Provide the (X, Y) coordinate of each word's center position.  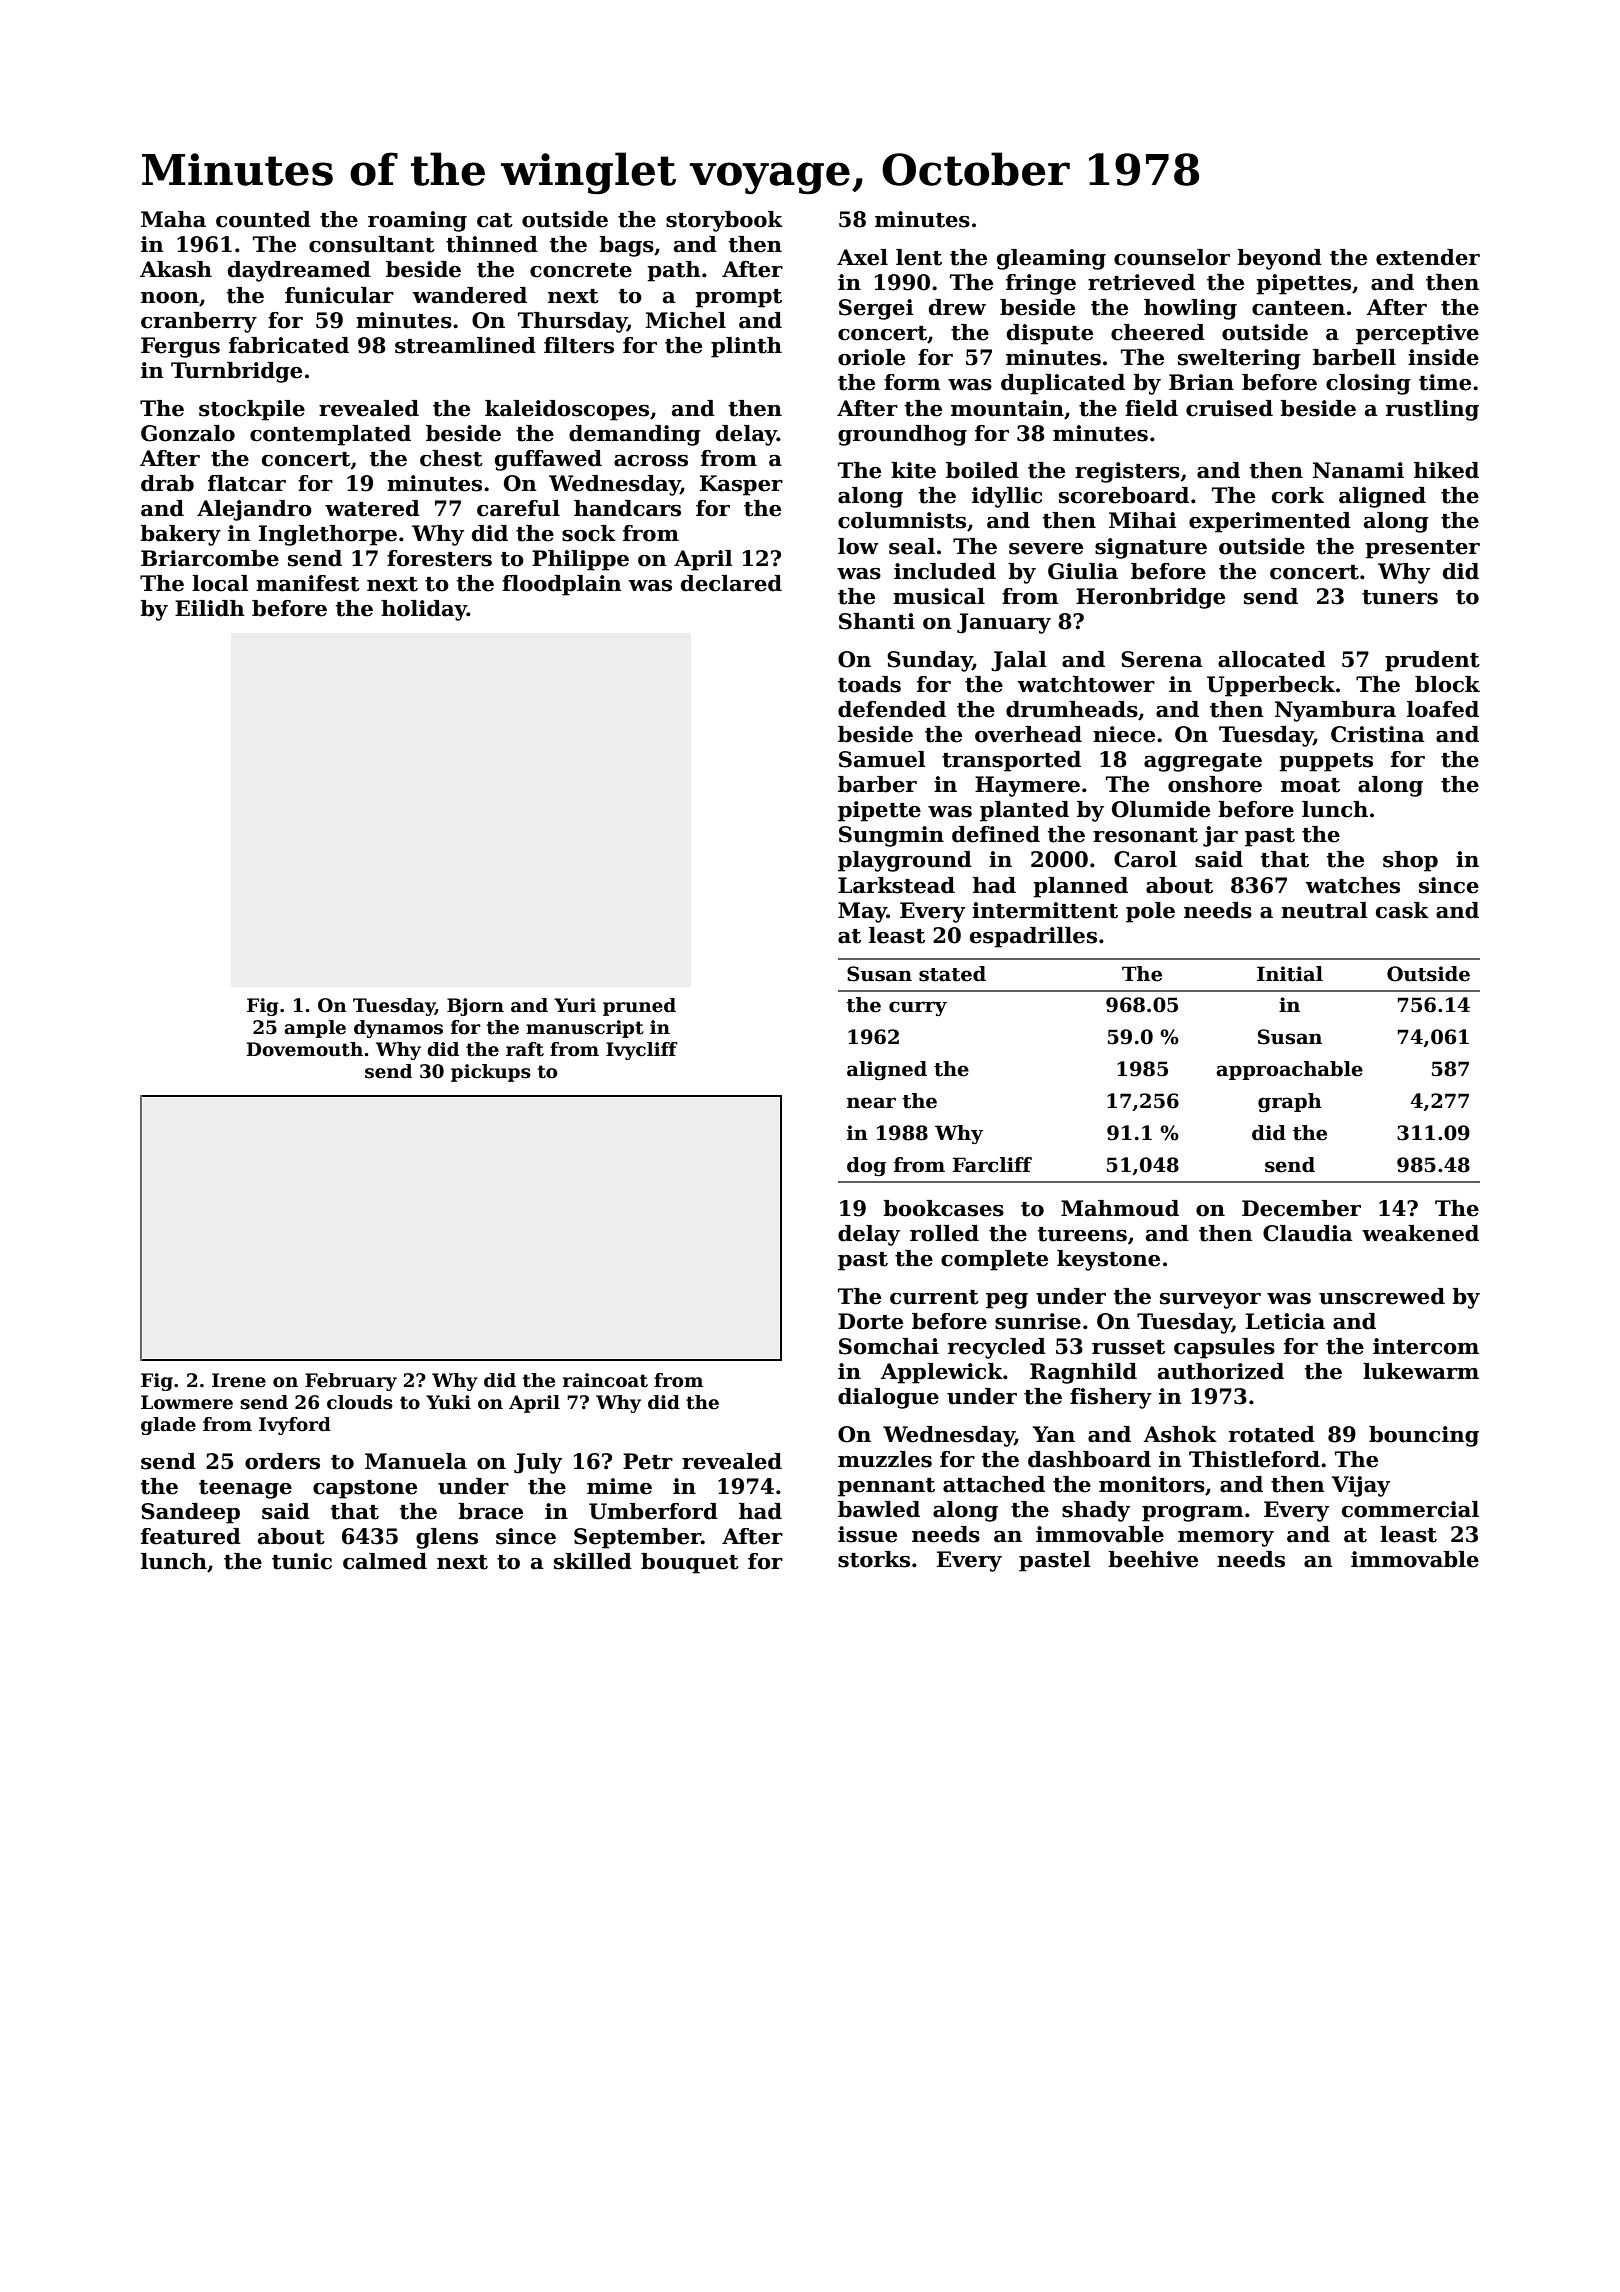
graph (1290, 1103)
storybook (724, 221)
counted (263, 219)
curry (918, 1008)
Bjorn (475, 1007)
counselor (1172, 257)
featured (191, 1536)
